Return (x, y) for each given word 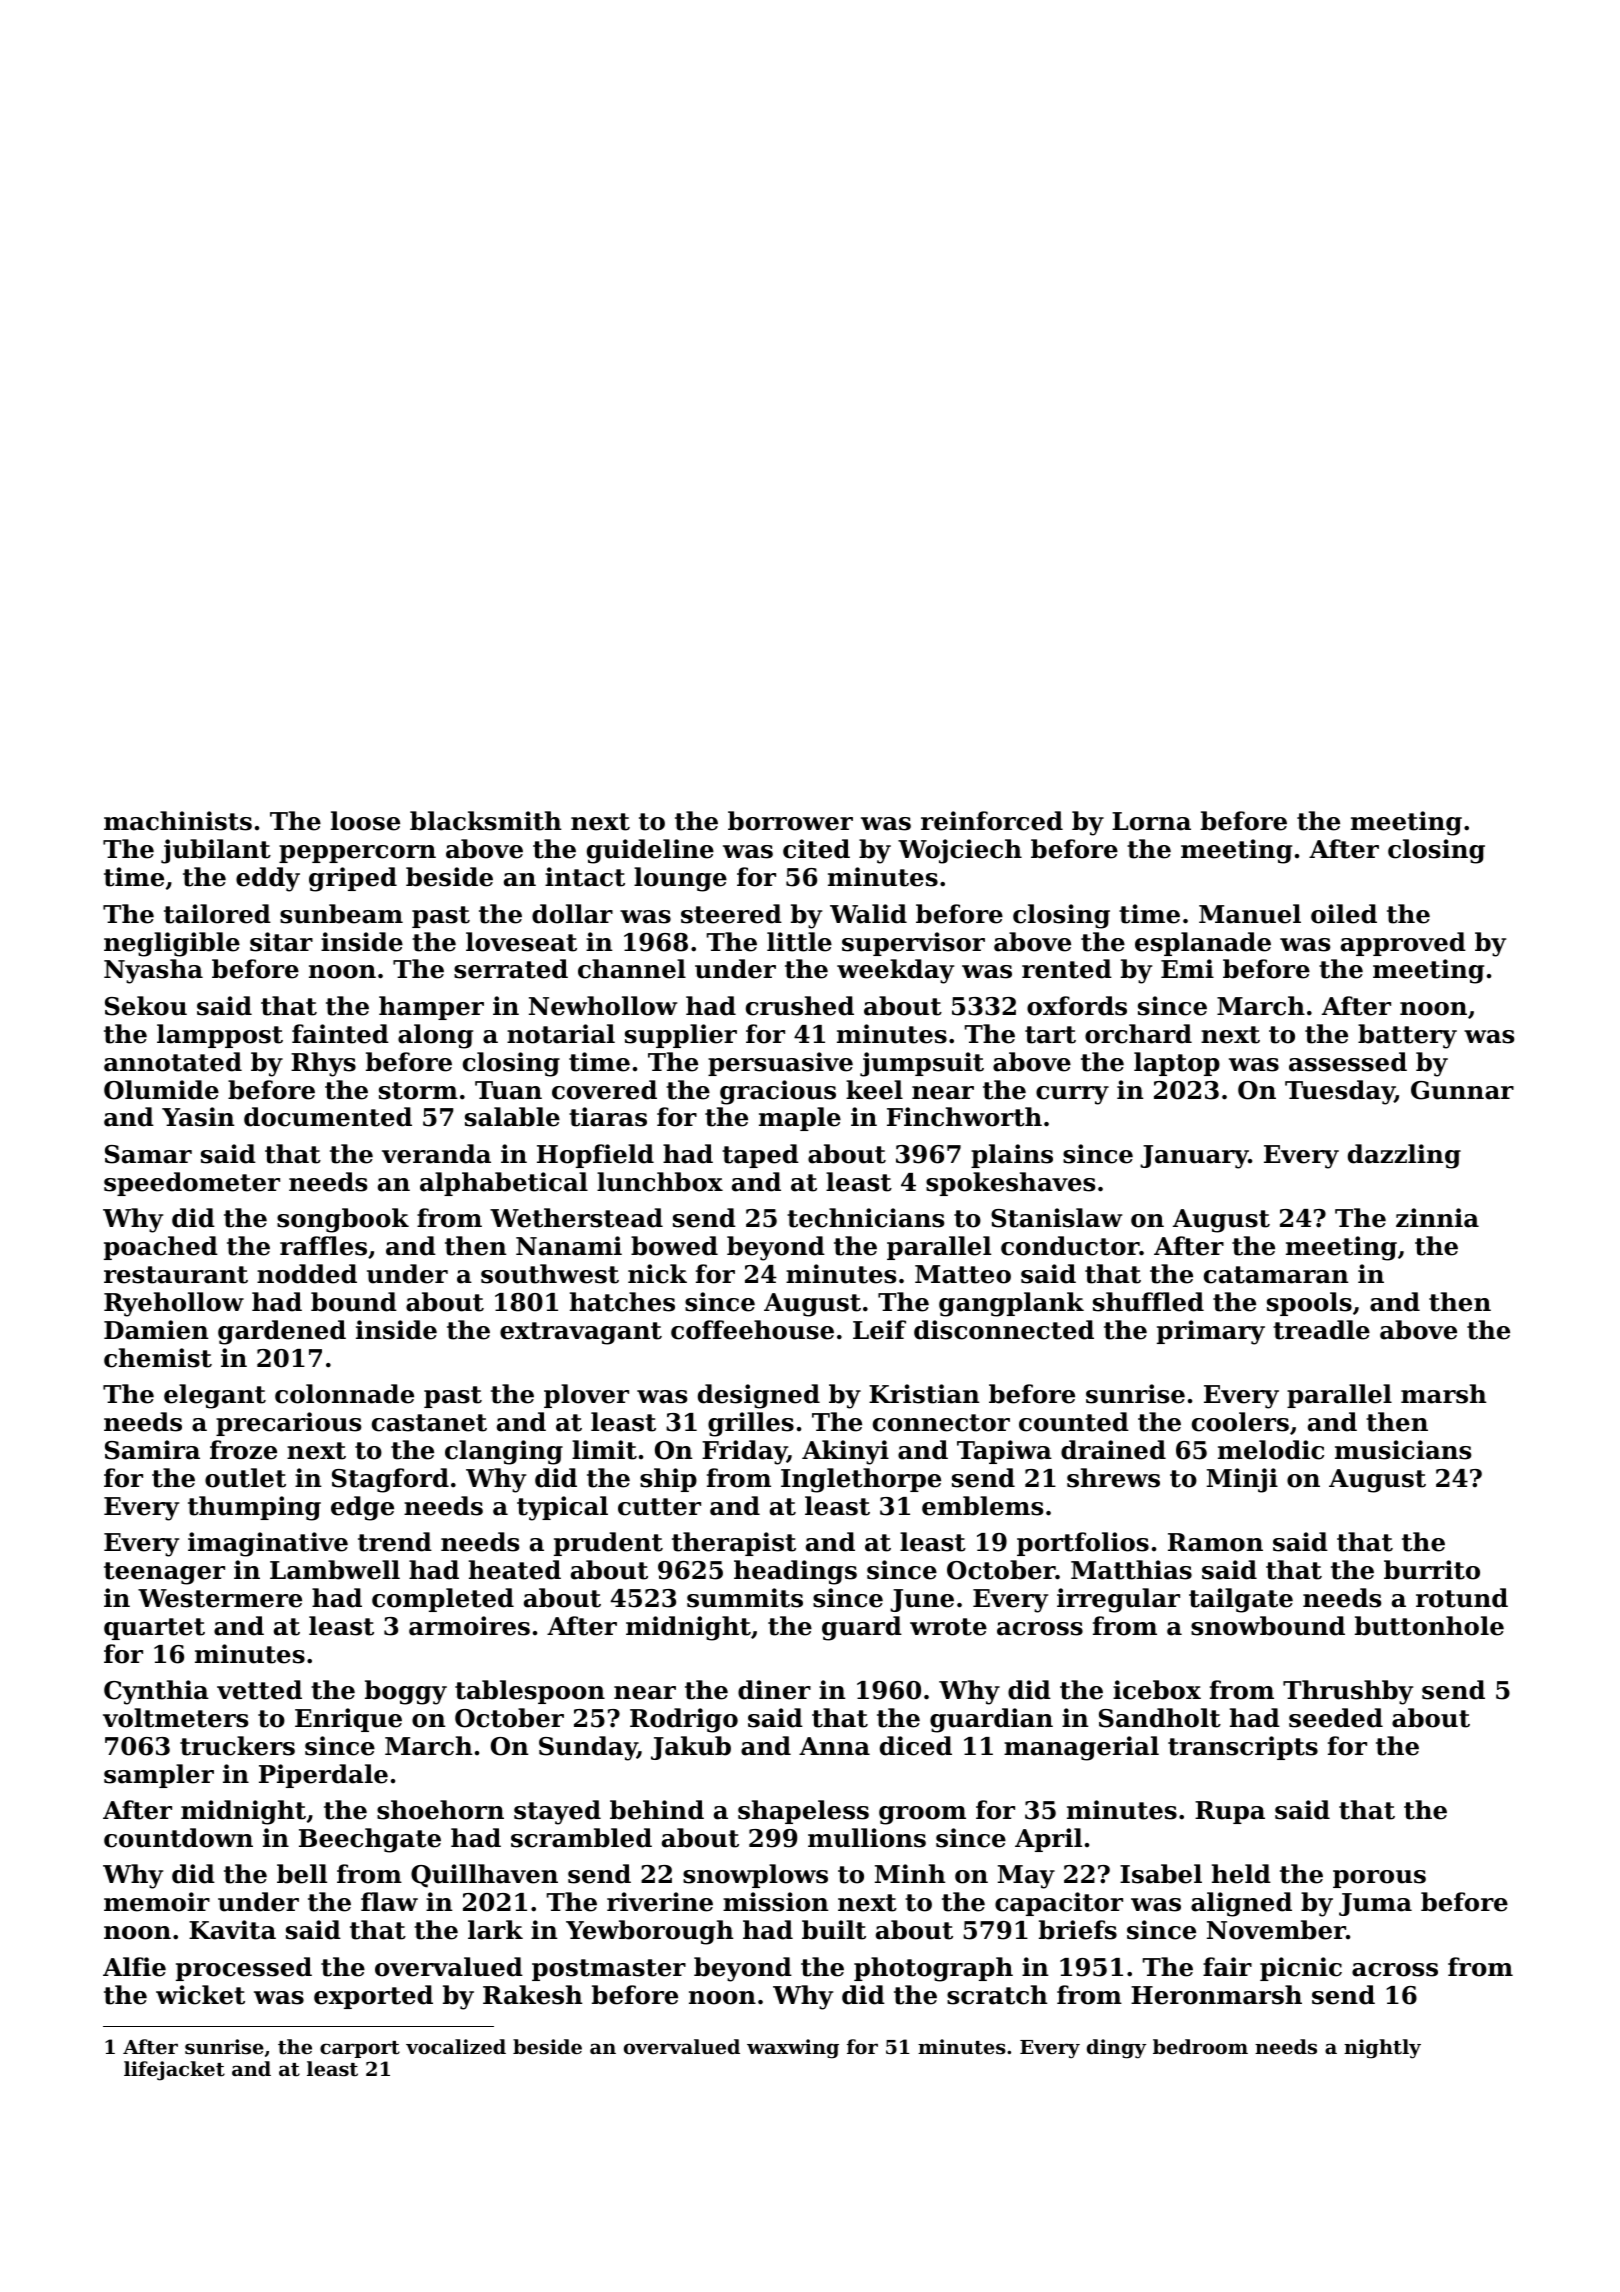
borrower (790, 821)
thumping (254, 1508)
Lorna (1151, 821)
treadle (1321, 1330)
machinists (178, 821)
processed (244, 1969)
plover (586, 1396)
